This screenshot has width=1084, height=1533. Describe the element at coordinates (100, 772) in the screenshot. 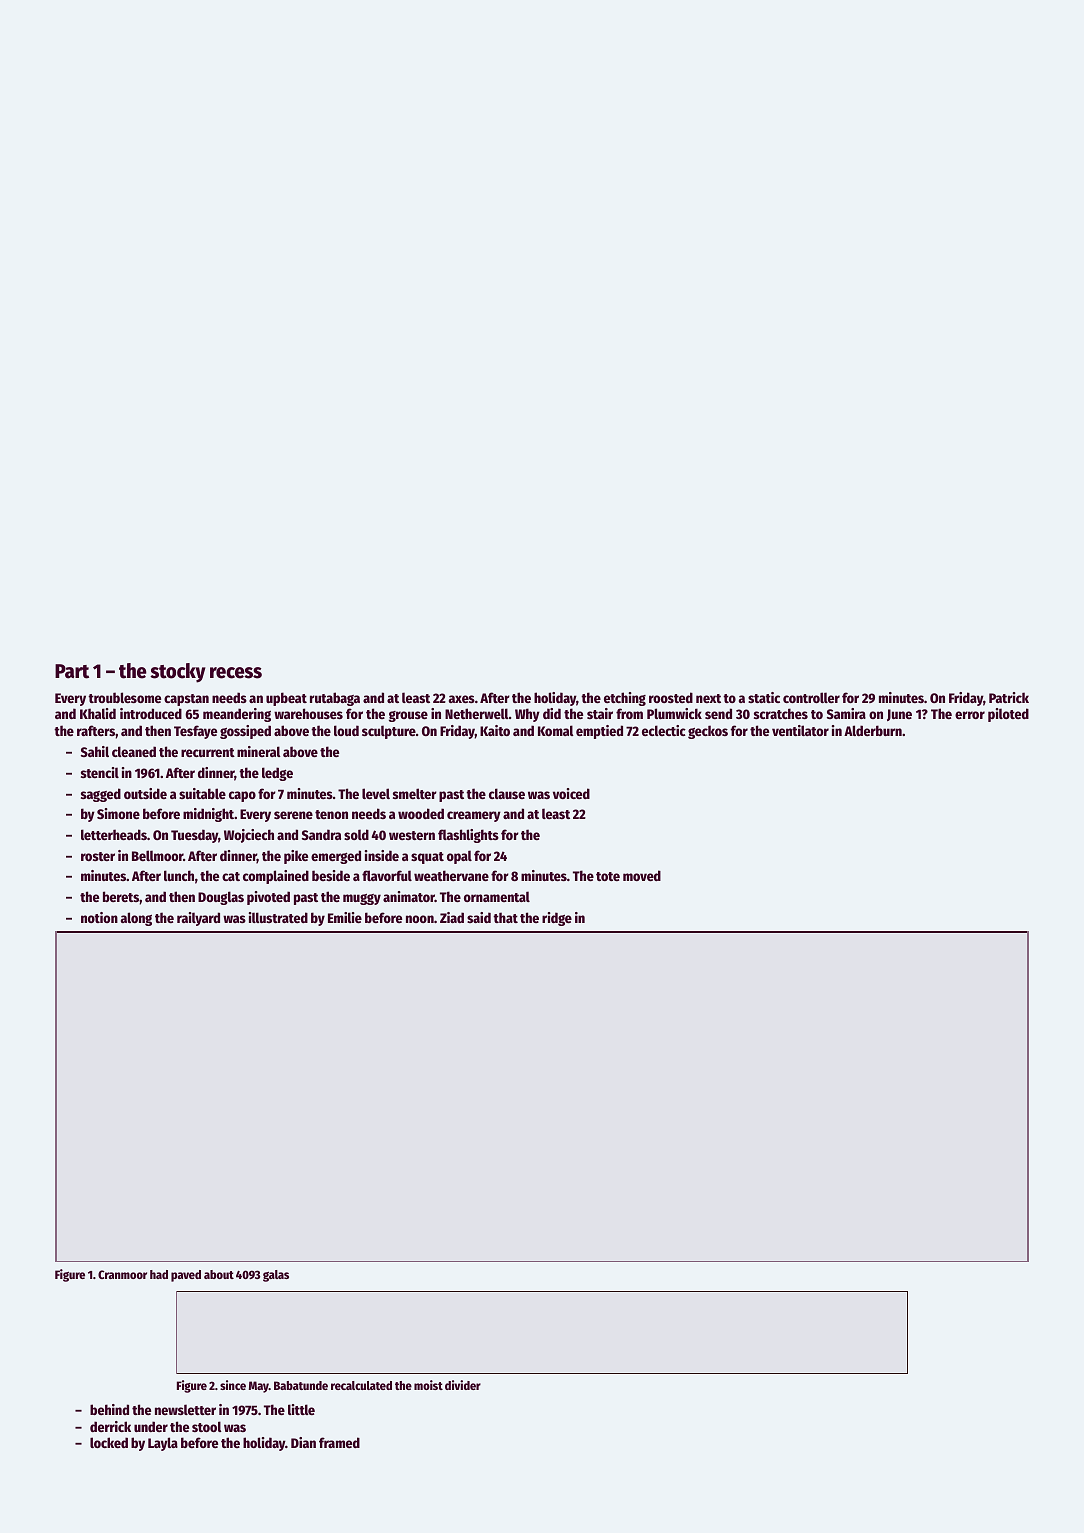

I see `stencil` at that location.
